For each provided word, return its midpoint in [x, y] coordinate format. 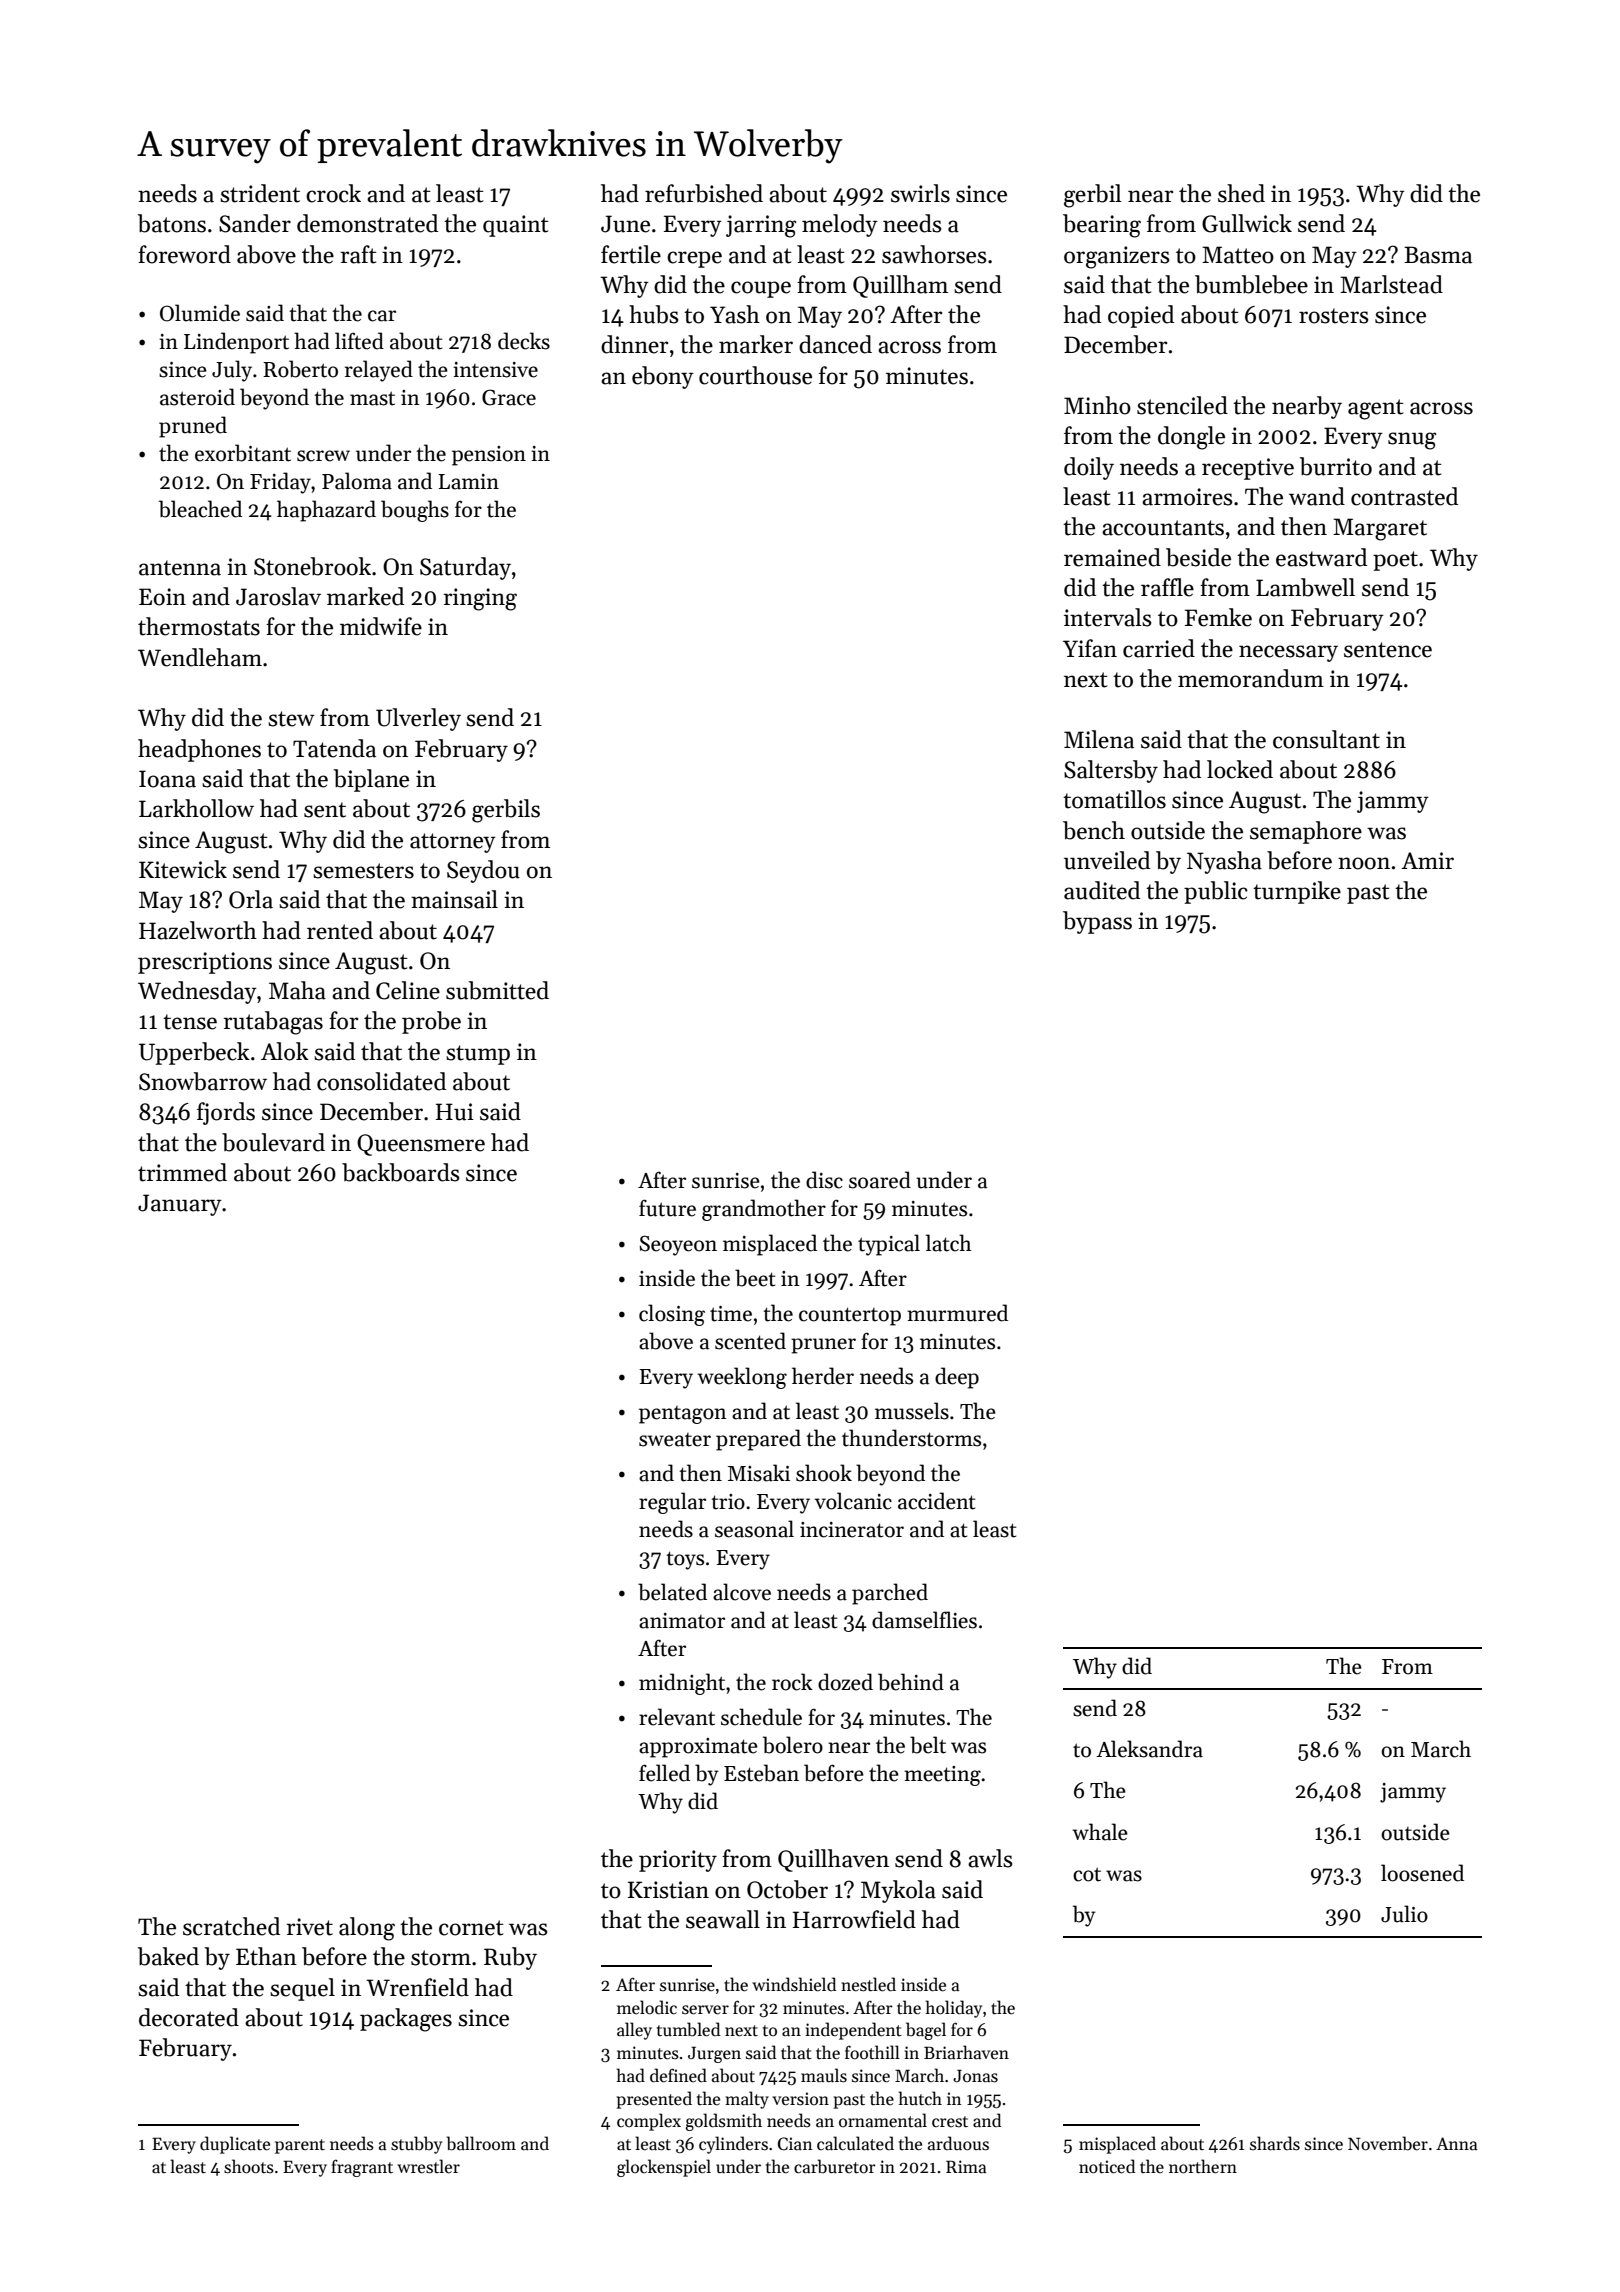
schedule [761, 1717]
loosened [1422, 1873]
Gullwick [1247, 223]
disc [824, 1180]
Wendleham [200, 657]
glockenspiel [664, 2168]
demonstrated [367, 223]
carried [1159, 648]
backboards [400, 1172]
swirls [920, 193]
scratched [231, 1926]
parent [300, 2146]
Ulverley [418, 719]
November [1388, 2143]
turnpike [1297, 892]
